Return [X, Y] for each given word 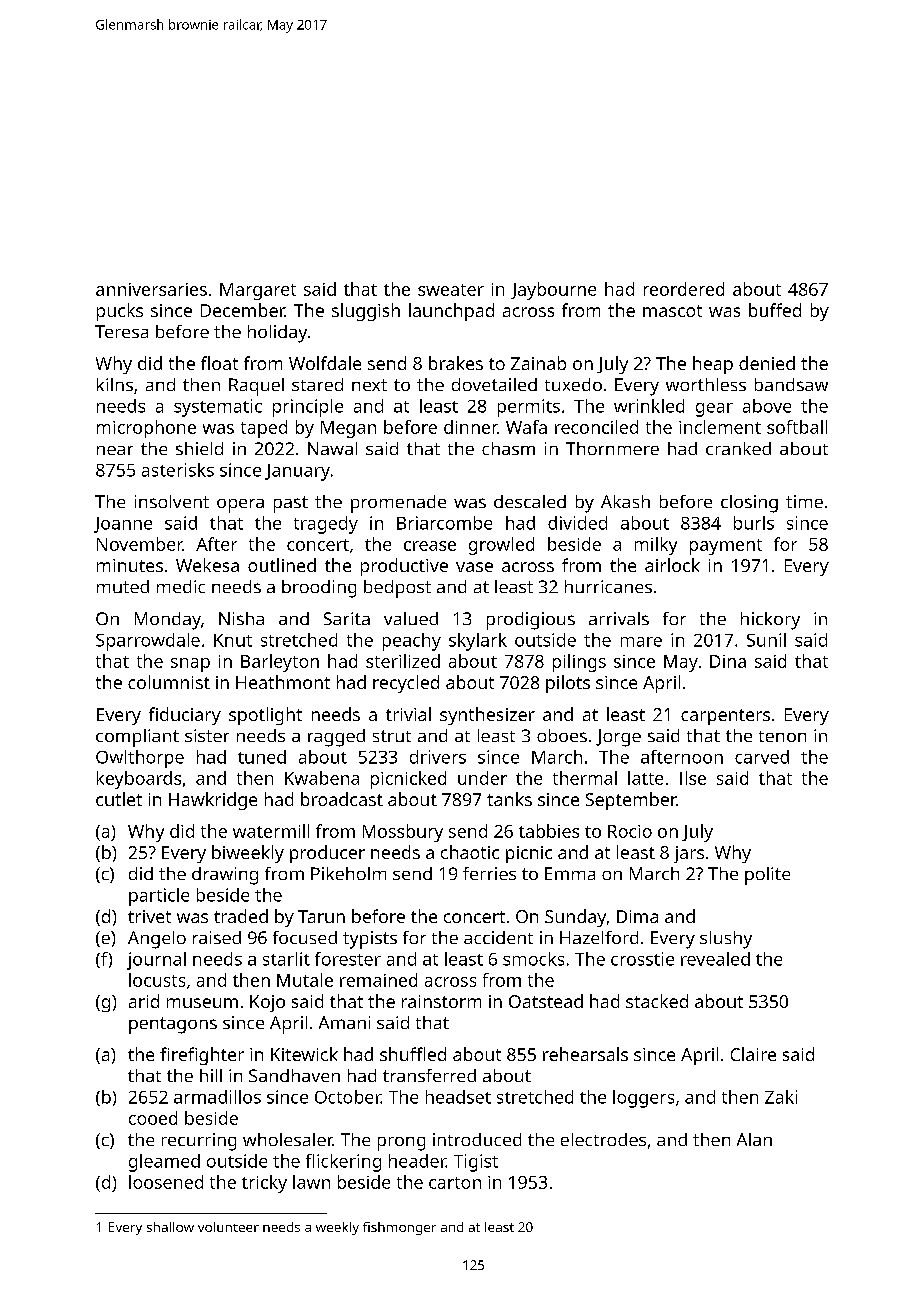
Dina [728, 661]
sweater [451, 290]
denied [767, 363]
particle [159, 897]
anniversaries [151, 289]
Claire [753, 1054]
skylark [478, 642]
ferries [489, 873]
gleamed [164, 1163]
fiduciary [185, 716]
